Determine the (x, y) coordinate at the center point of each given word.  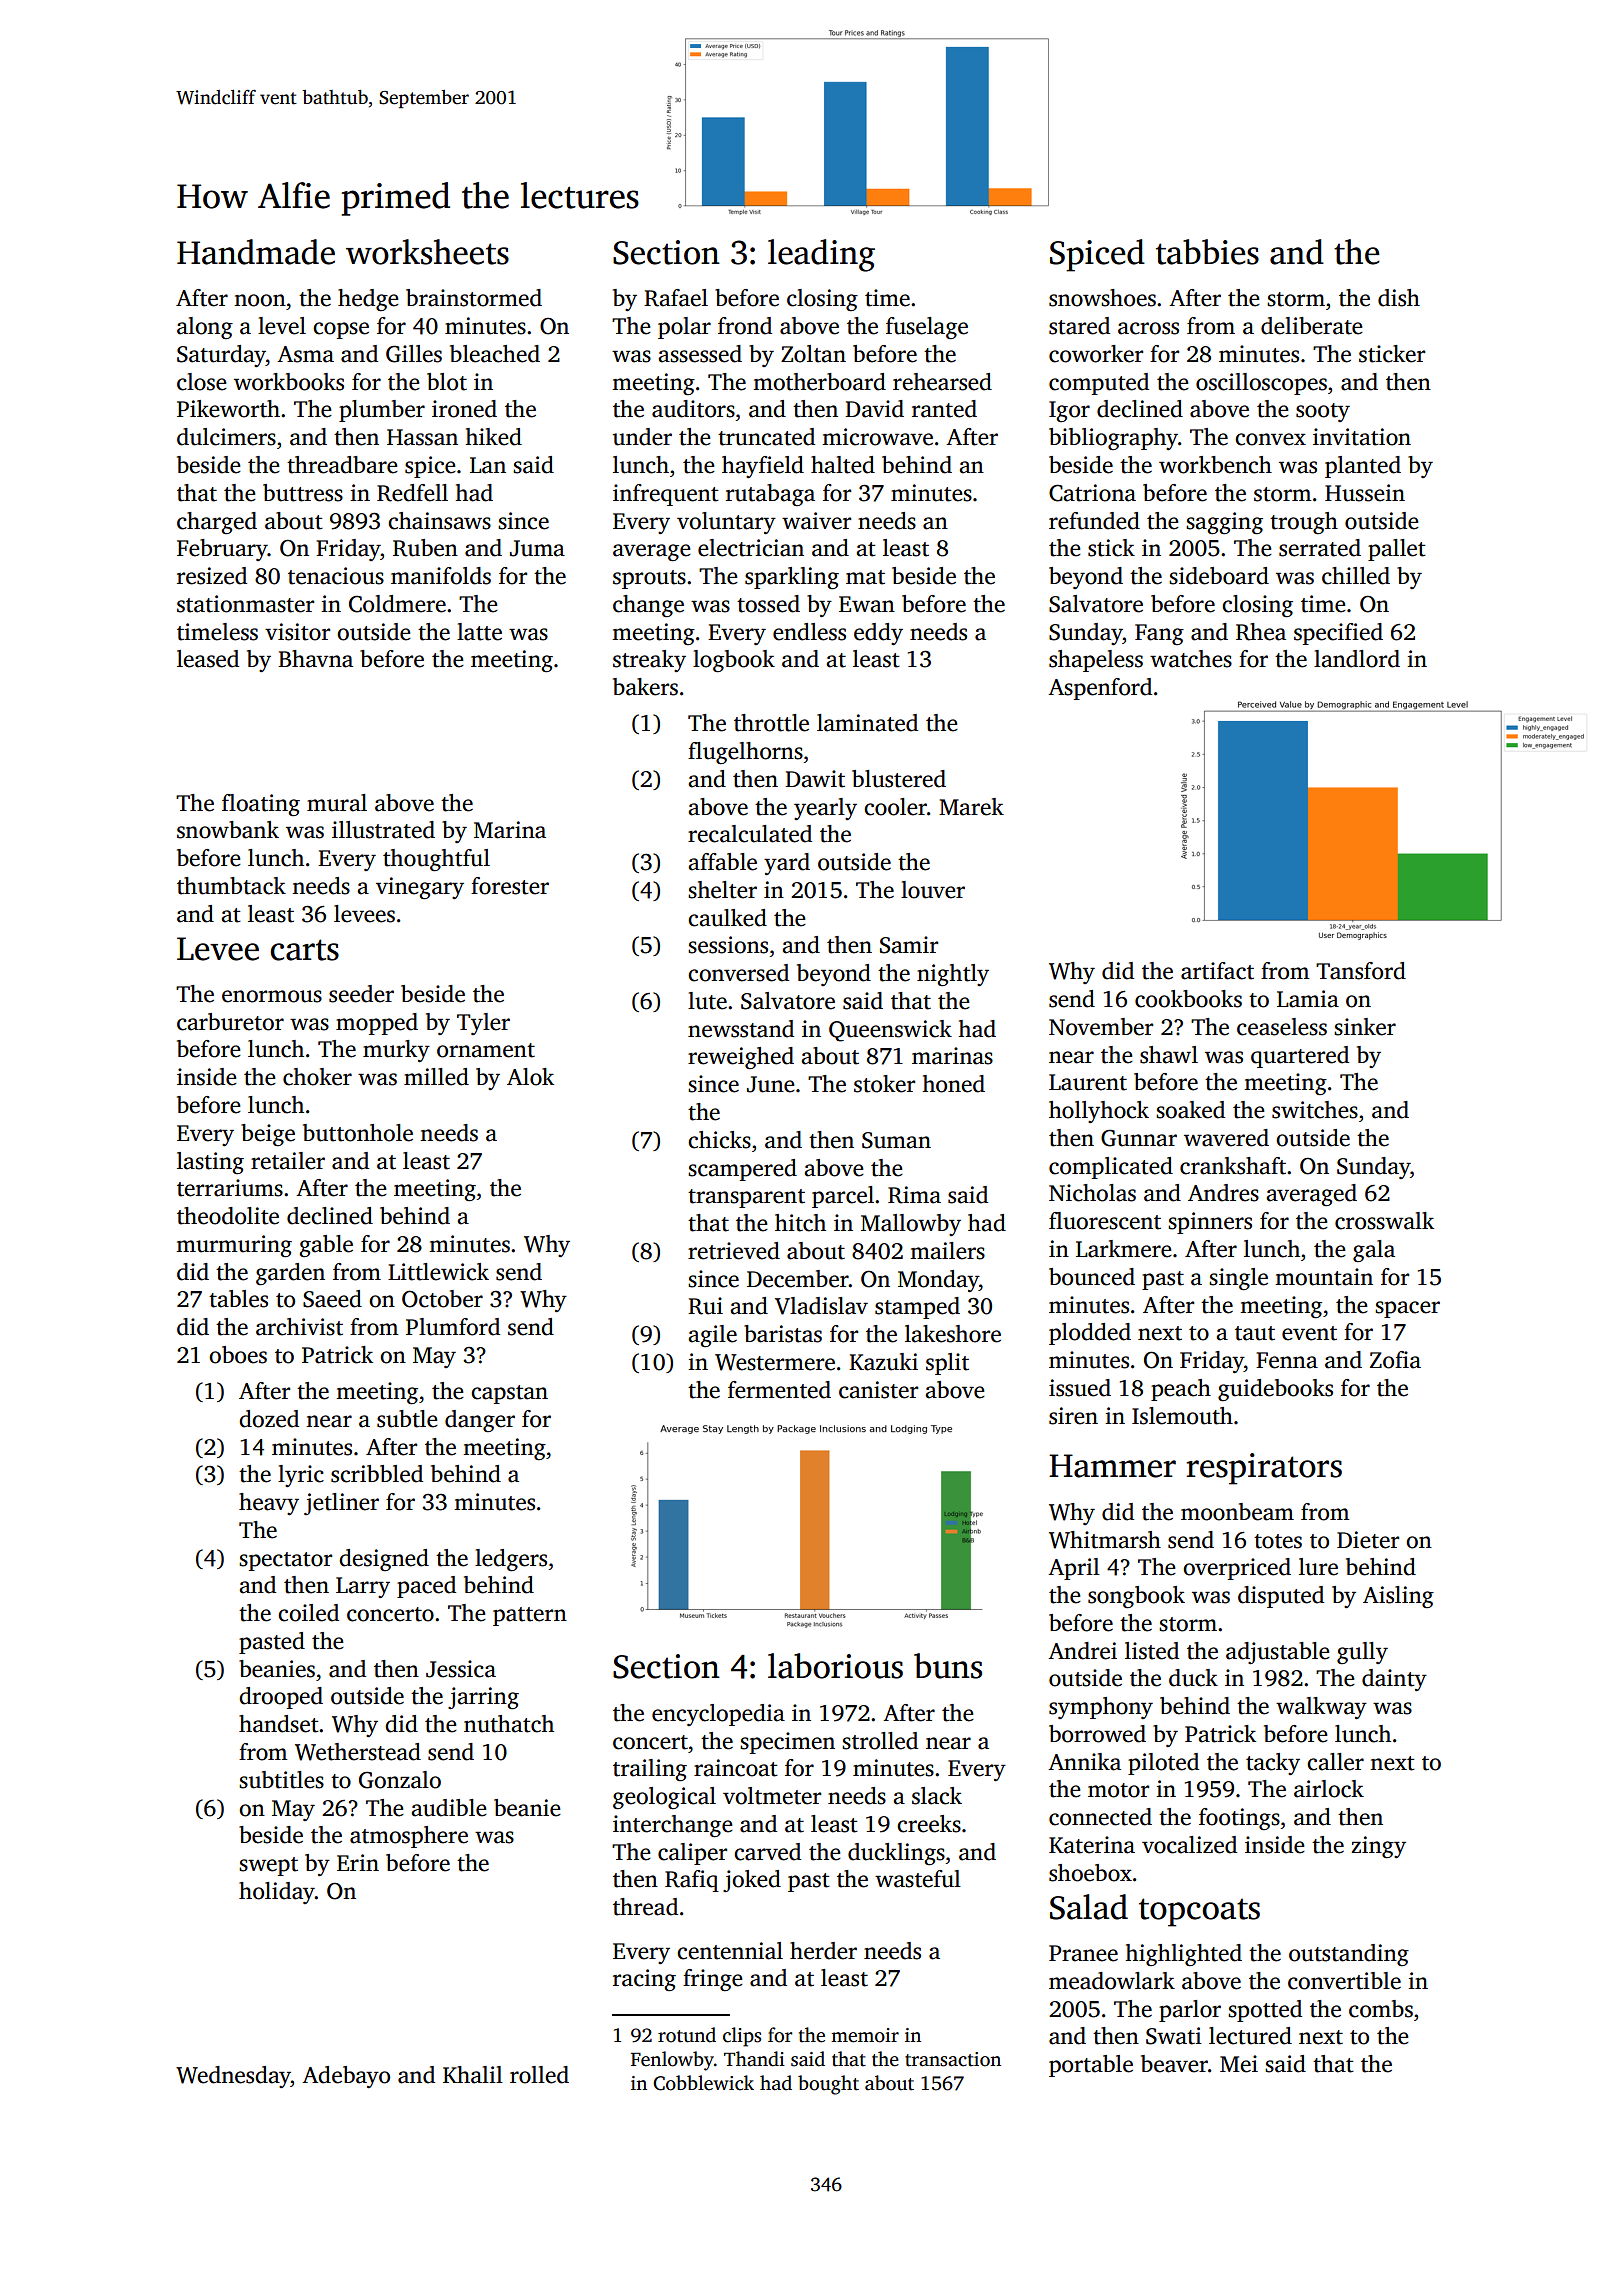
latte (479, 632)
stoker (884, 1084)
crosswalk (1384, 1221)
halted (843, 465)
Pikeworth (228, 409)
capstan (509, 1394)
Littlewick (438, 1272)
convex (1270, 439)
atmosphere (409, 1837)
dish (1399, 298)
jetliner (341, 1504)
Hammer (1112, 1466)
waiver (816, 521)
